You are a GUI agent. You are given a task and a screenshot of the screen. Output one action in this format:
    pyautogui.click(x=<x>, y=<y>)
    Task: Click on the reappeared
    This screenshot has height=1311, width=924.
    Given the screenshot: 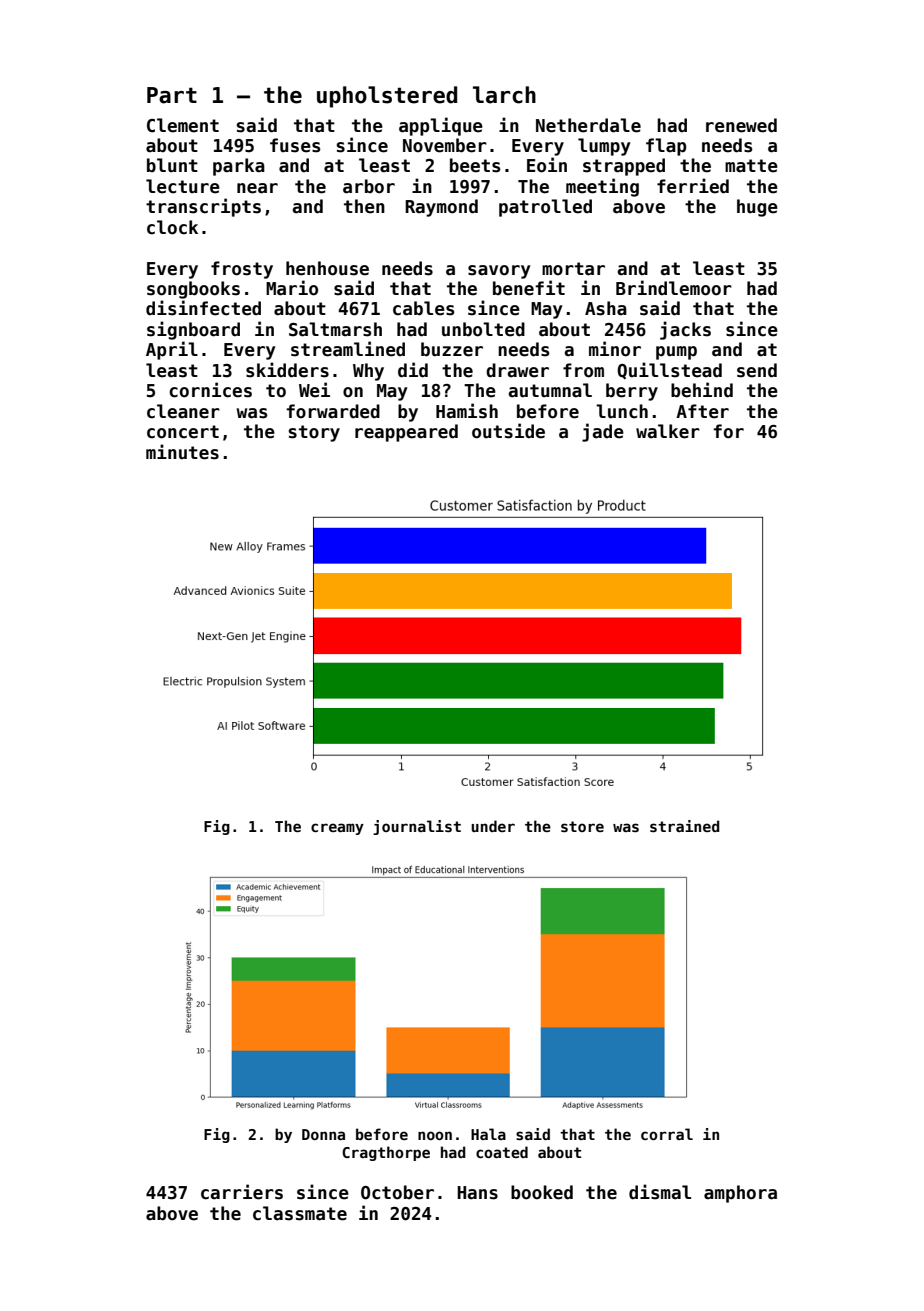 What is the action you would take?
    pyautogui.click(x=406, y=433)
